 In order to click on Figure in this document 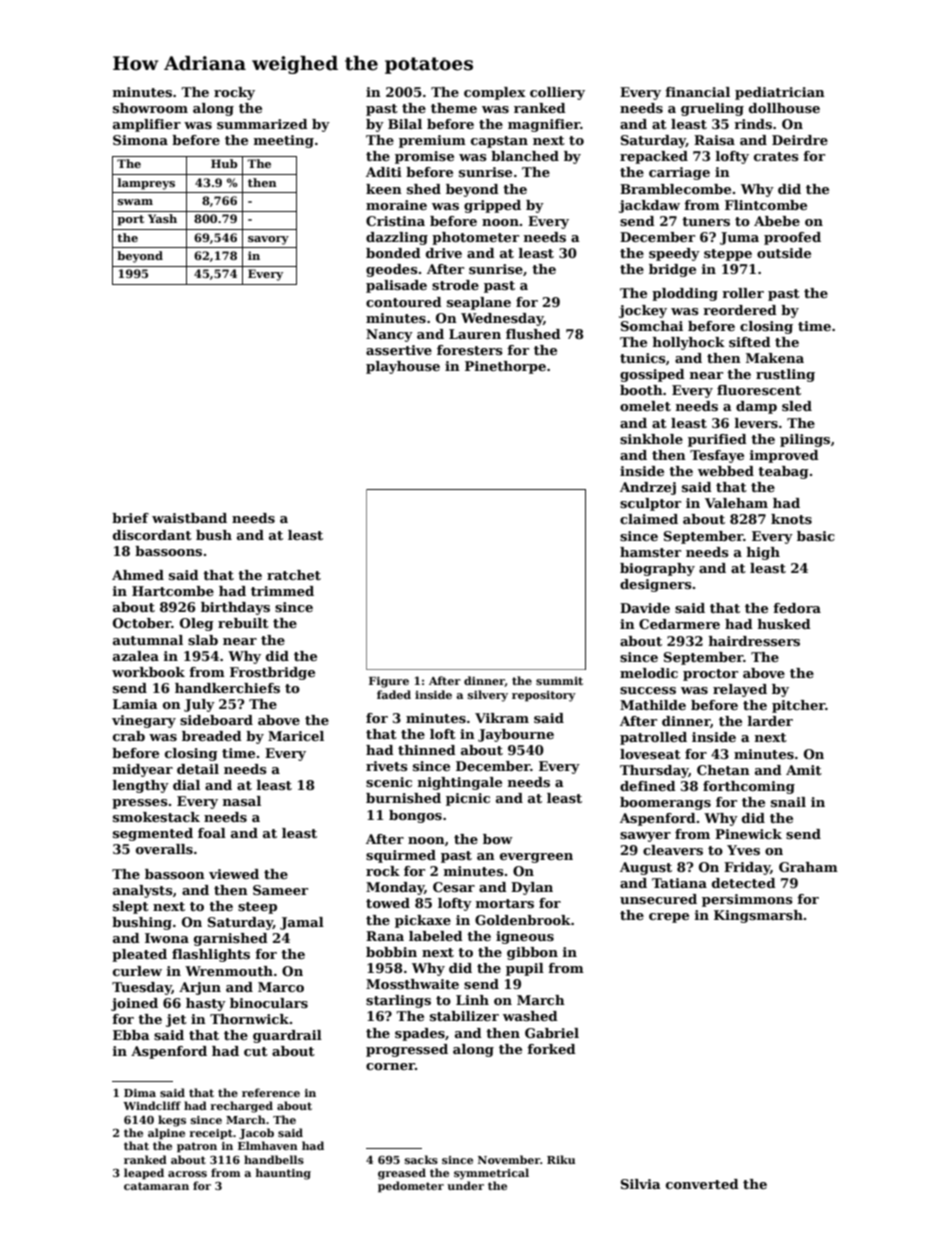, I will do `click(389, 682)`.
